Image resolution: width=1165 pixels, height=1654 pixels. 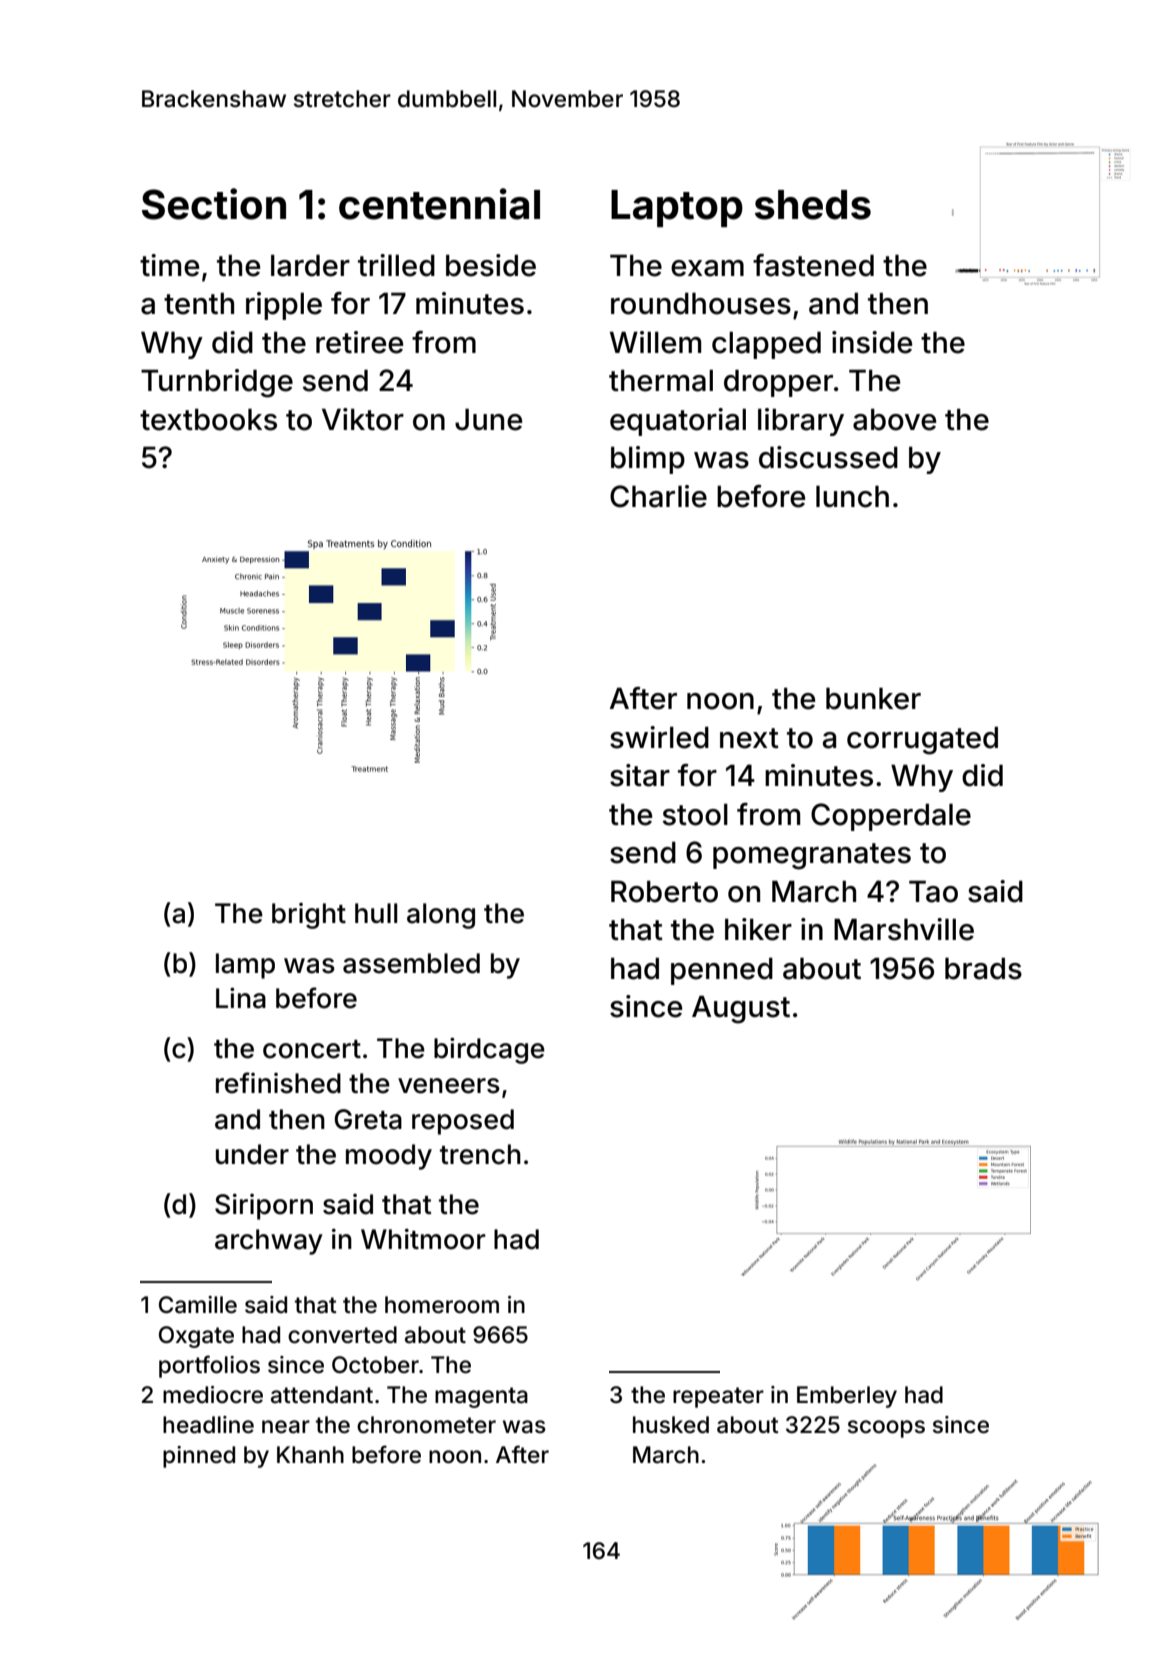 What do you see at coordinates (264, 1206) in the screenshot?
I see `Siriporn` at bounding box center [264, 1206].
